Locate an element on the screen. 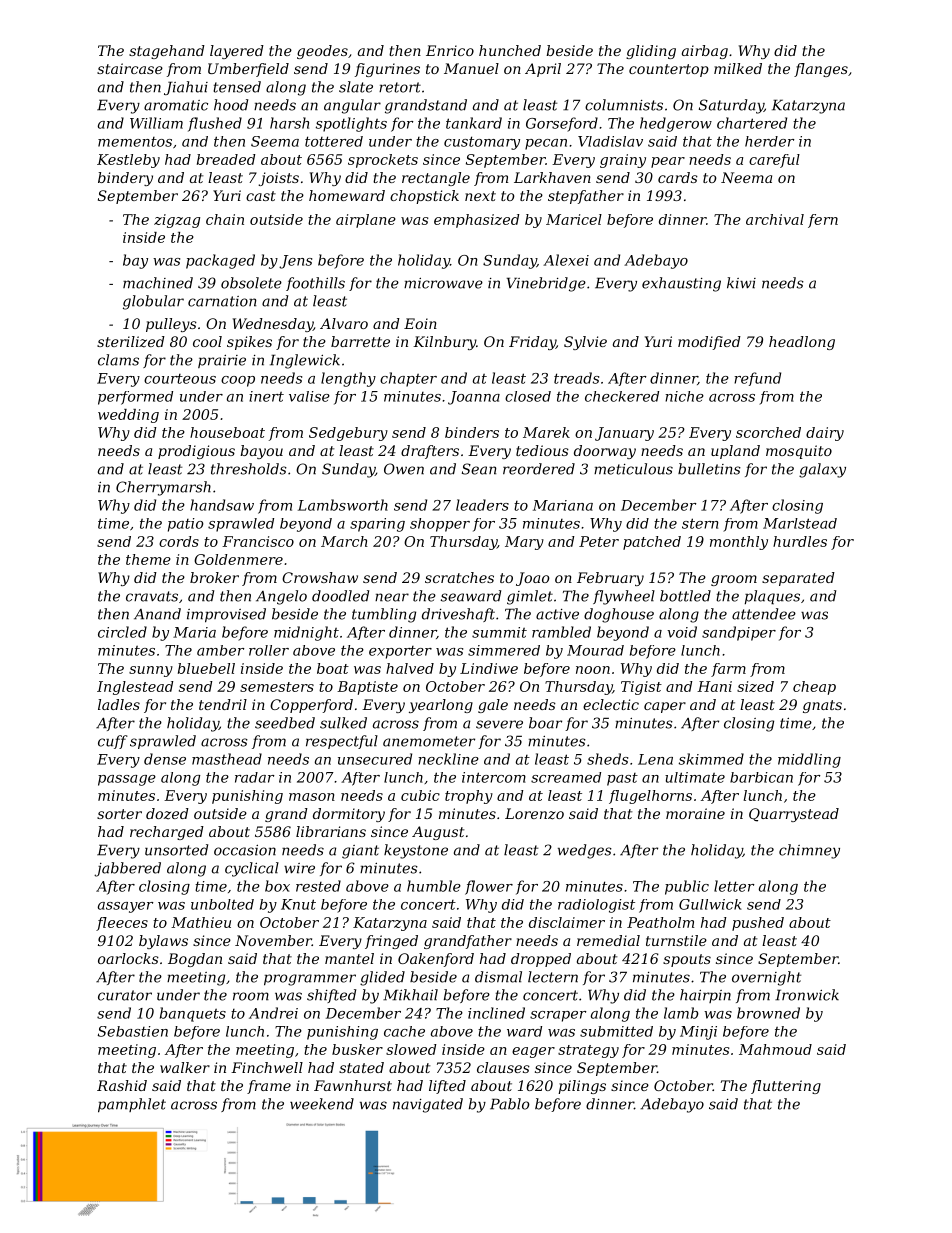 The width and height of the screenshot is (952, 1233). Ironwick is located at coordinates (807, 995).
